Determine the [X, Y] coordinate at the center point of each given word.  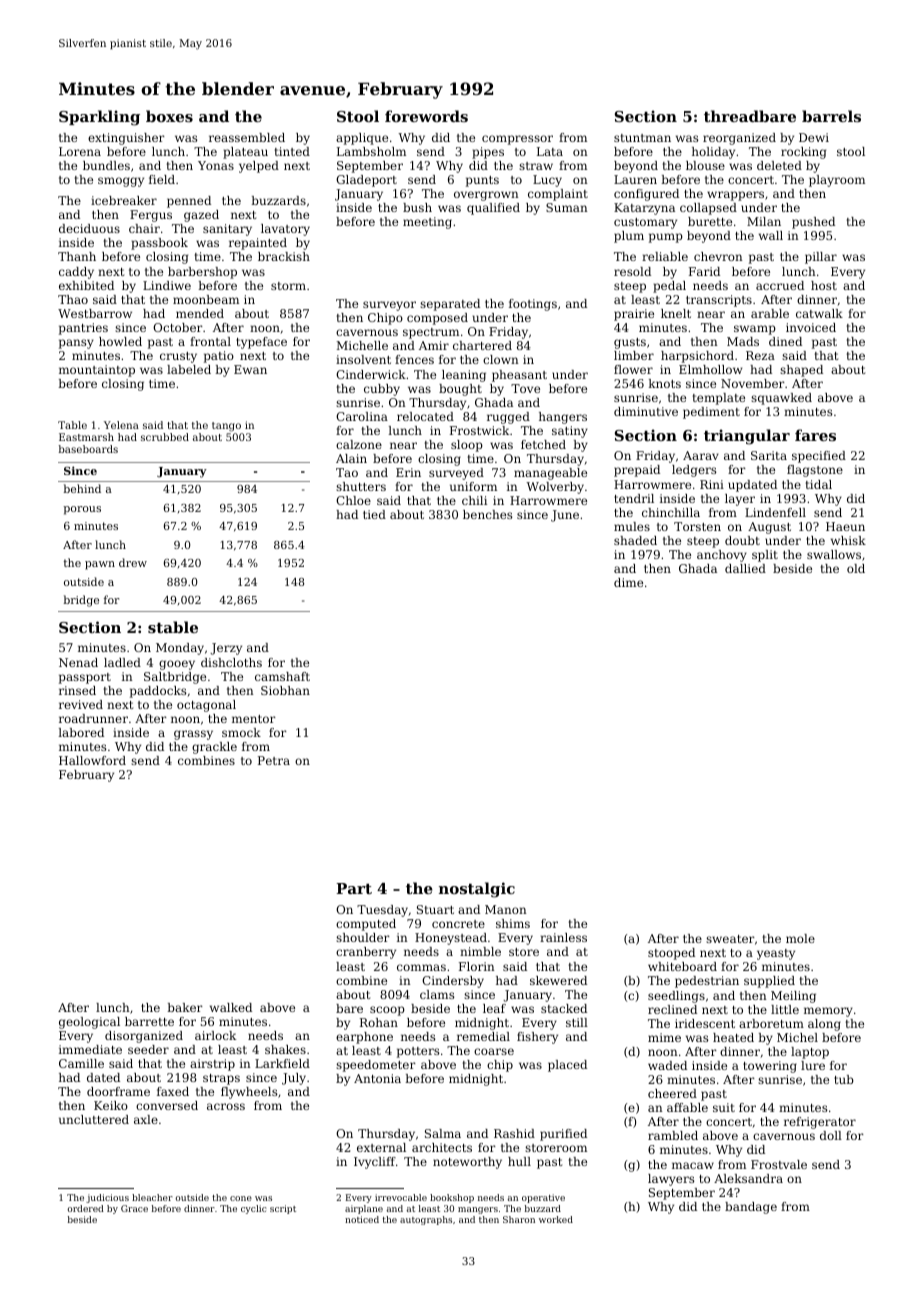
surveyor [389, 306]
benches [487, 514]
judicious [107, 1198]
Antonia [377, 1078]
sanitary [227, 230]
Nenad [78, 662]
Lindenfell [775, 512]
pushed [813, 223]
